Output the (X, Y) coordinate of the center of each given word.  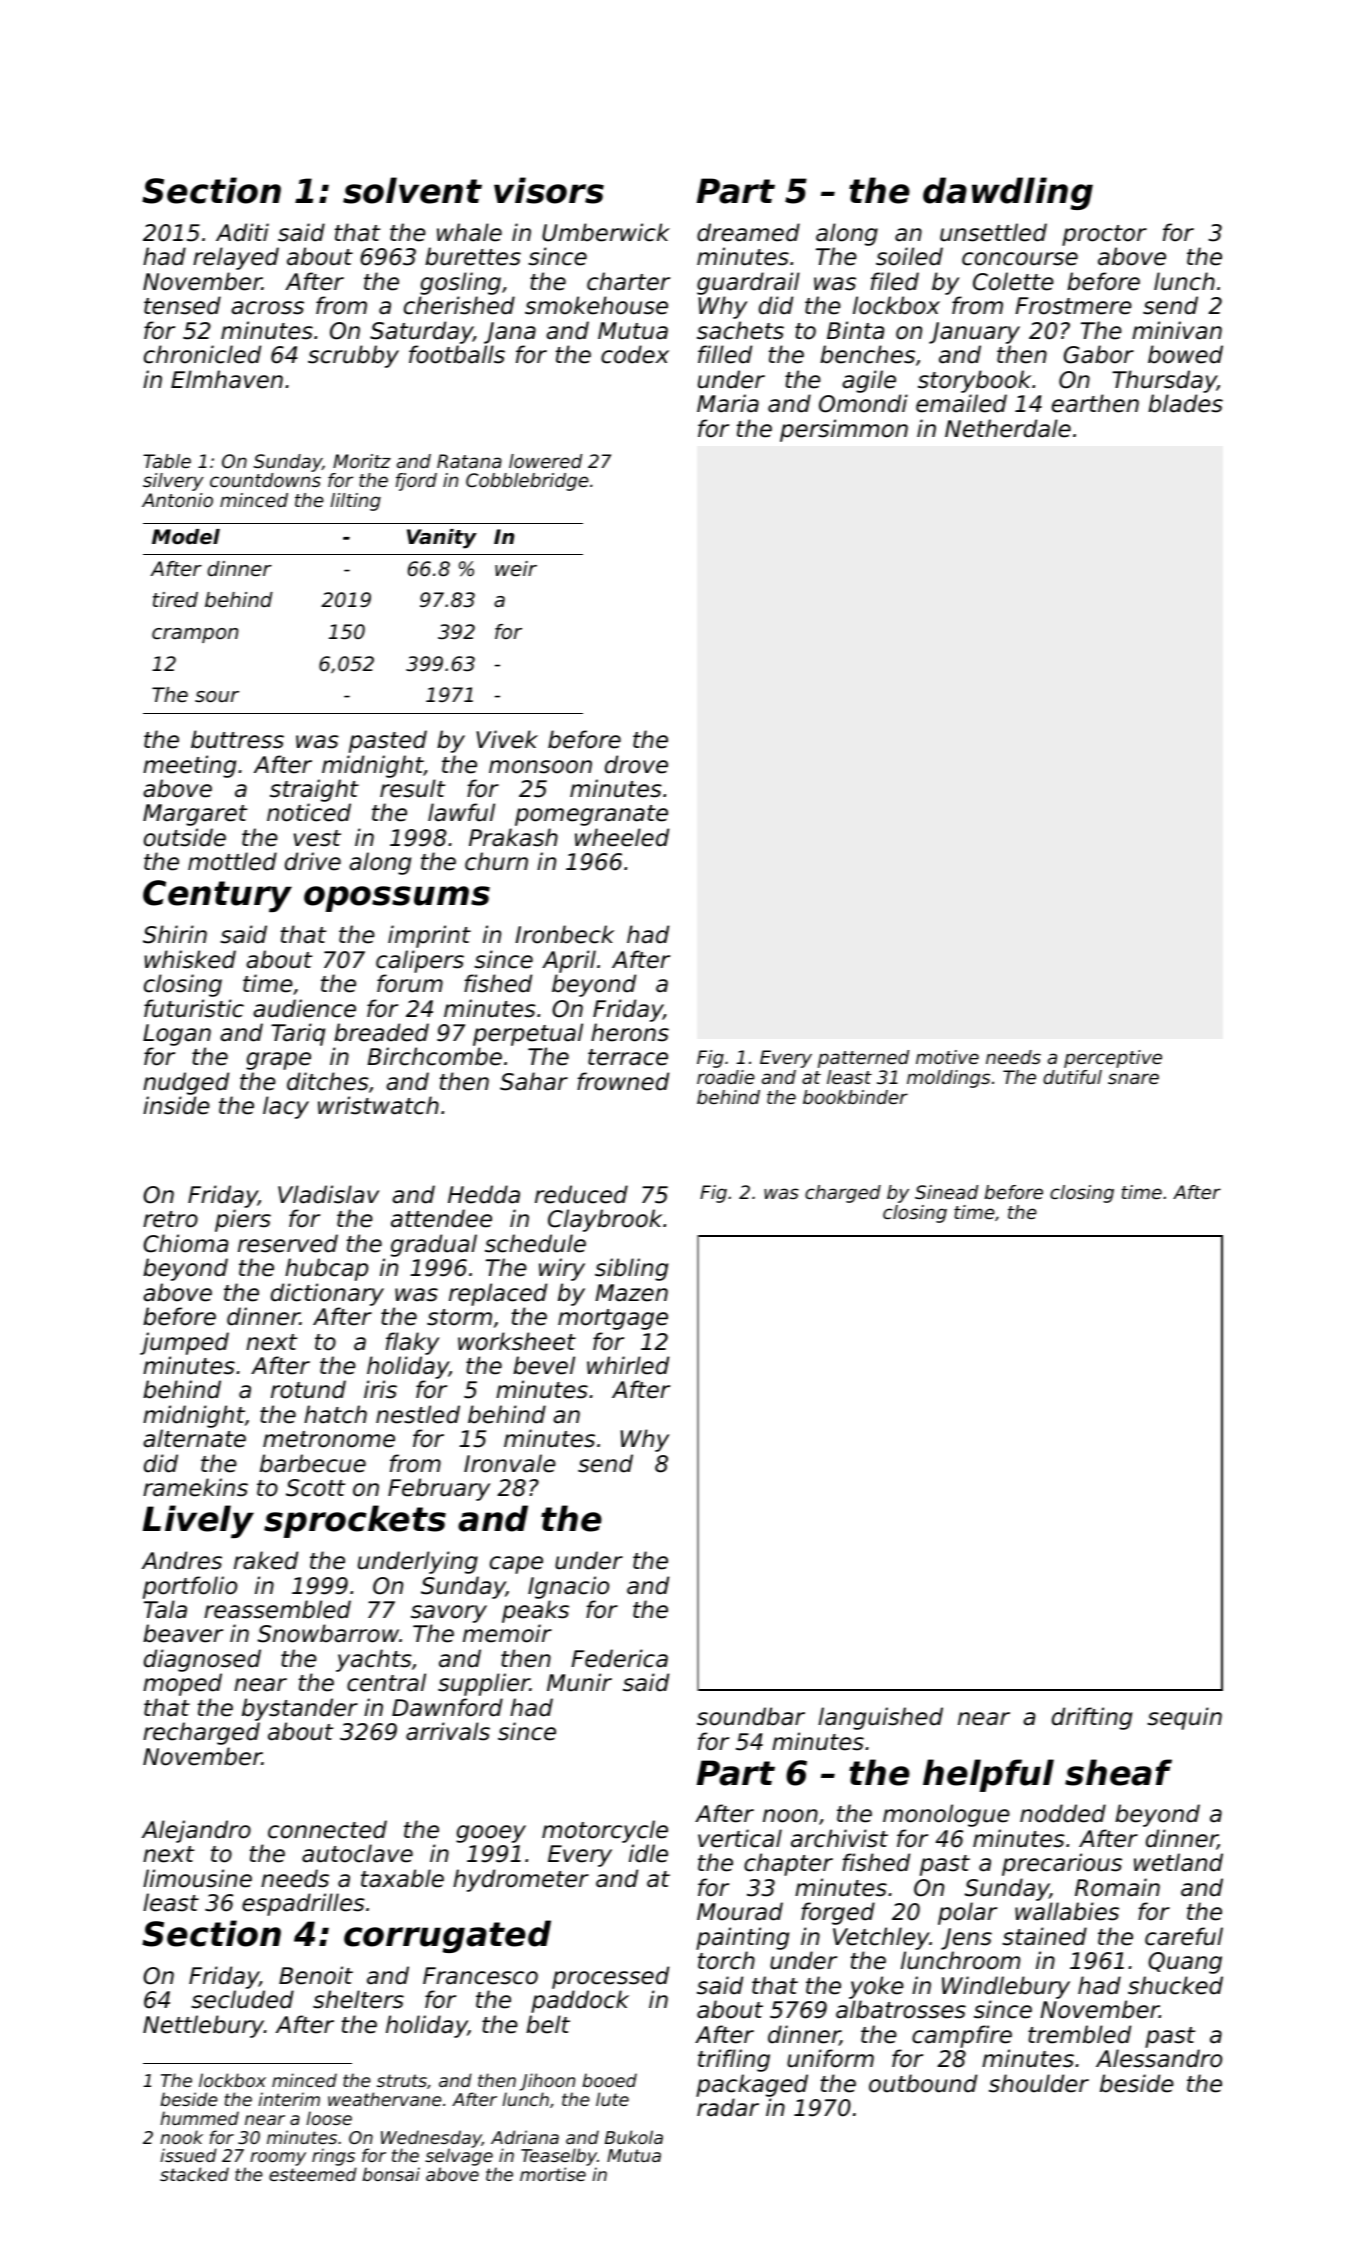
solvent (412, 190)
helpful (988, 1775)
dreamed (748, 232)
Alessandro (1159, 2058)
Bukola (634, 2137)
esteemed (313, 2174)
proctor (1104, 235)
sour (217, 697)
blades (1185, 403)
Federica (619, 1658)
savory (449, 1614)
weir (516, 569)
